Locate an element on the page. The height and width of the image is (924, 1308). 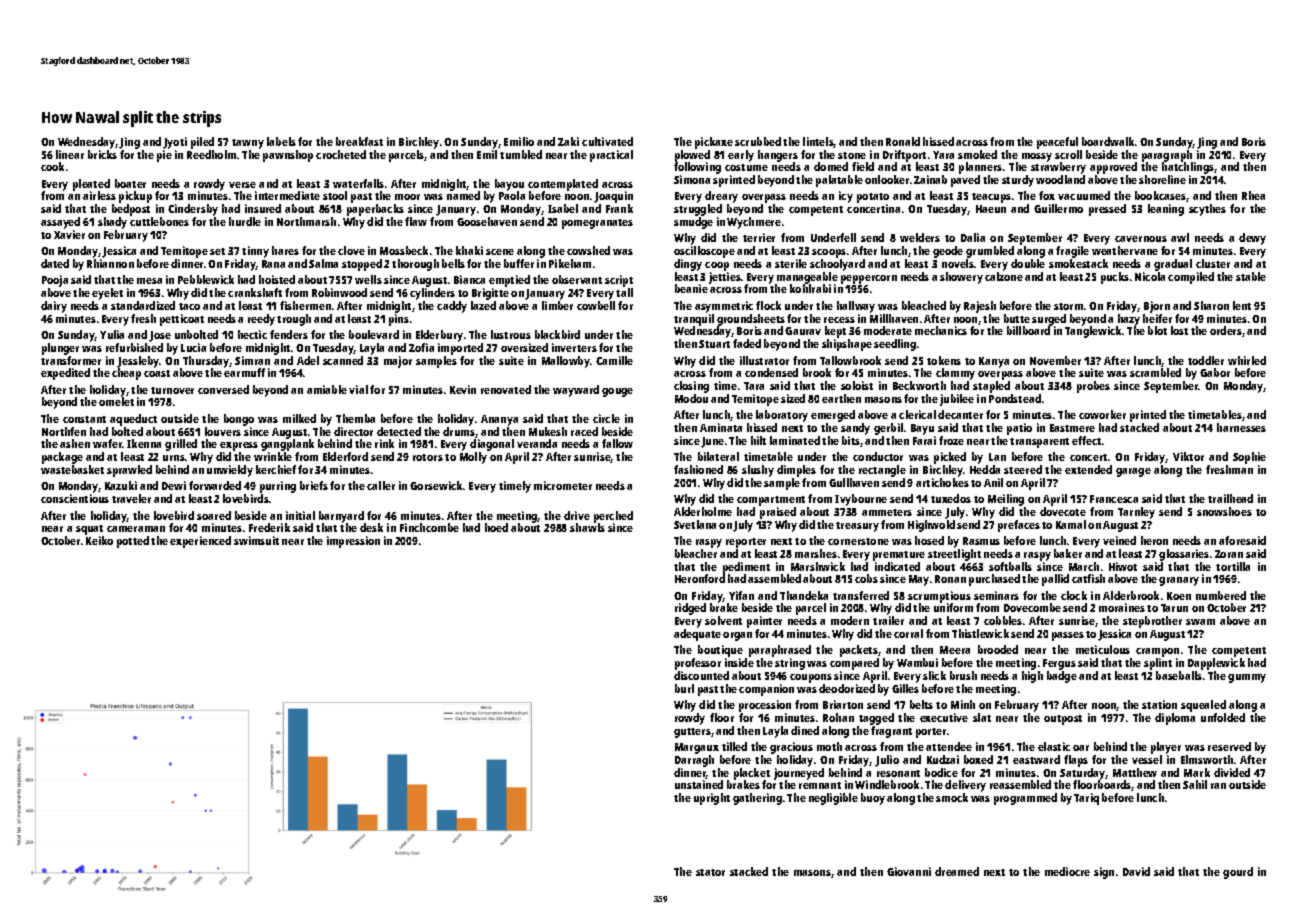
Dovecombe is located at coordinates (1032, 607).
